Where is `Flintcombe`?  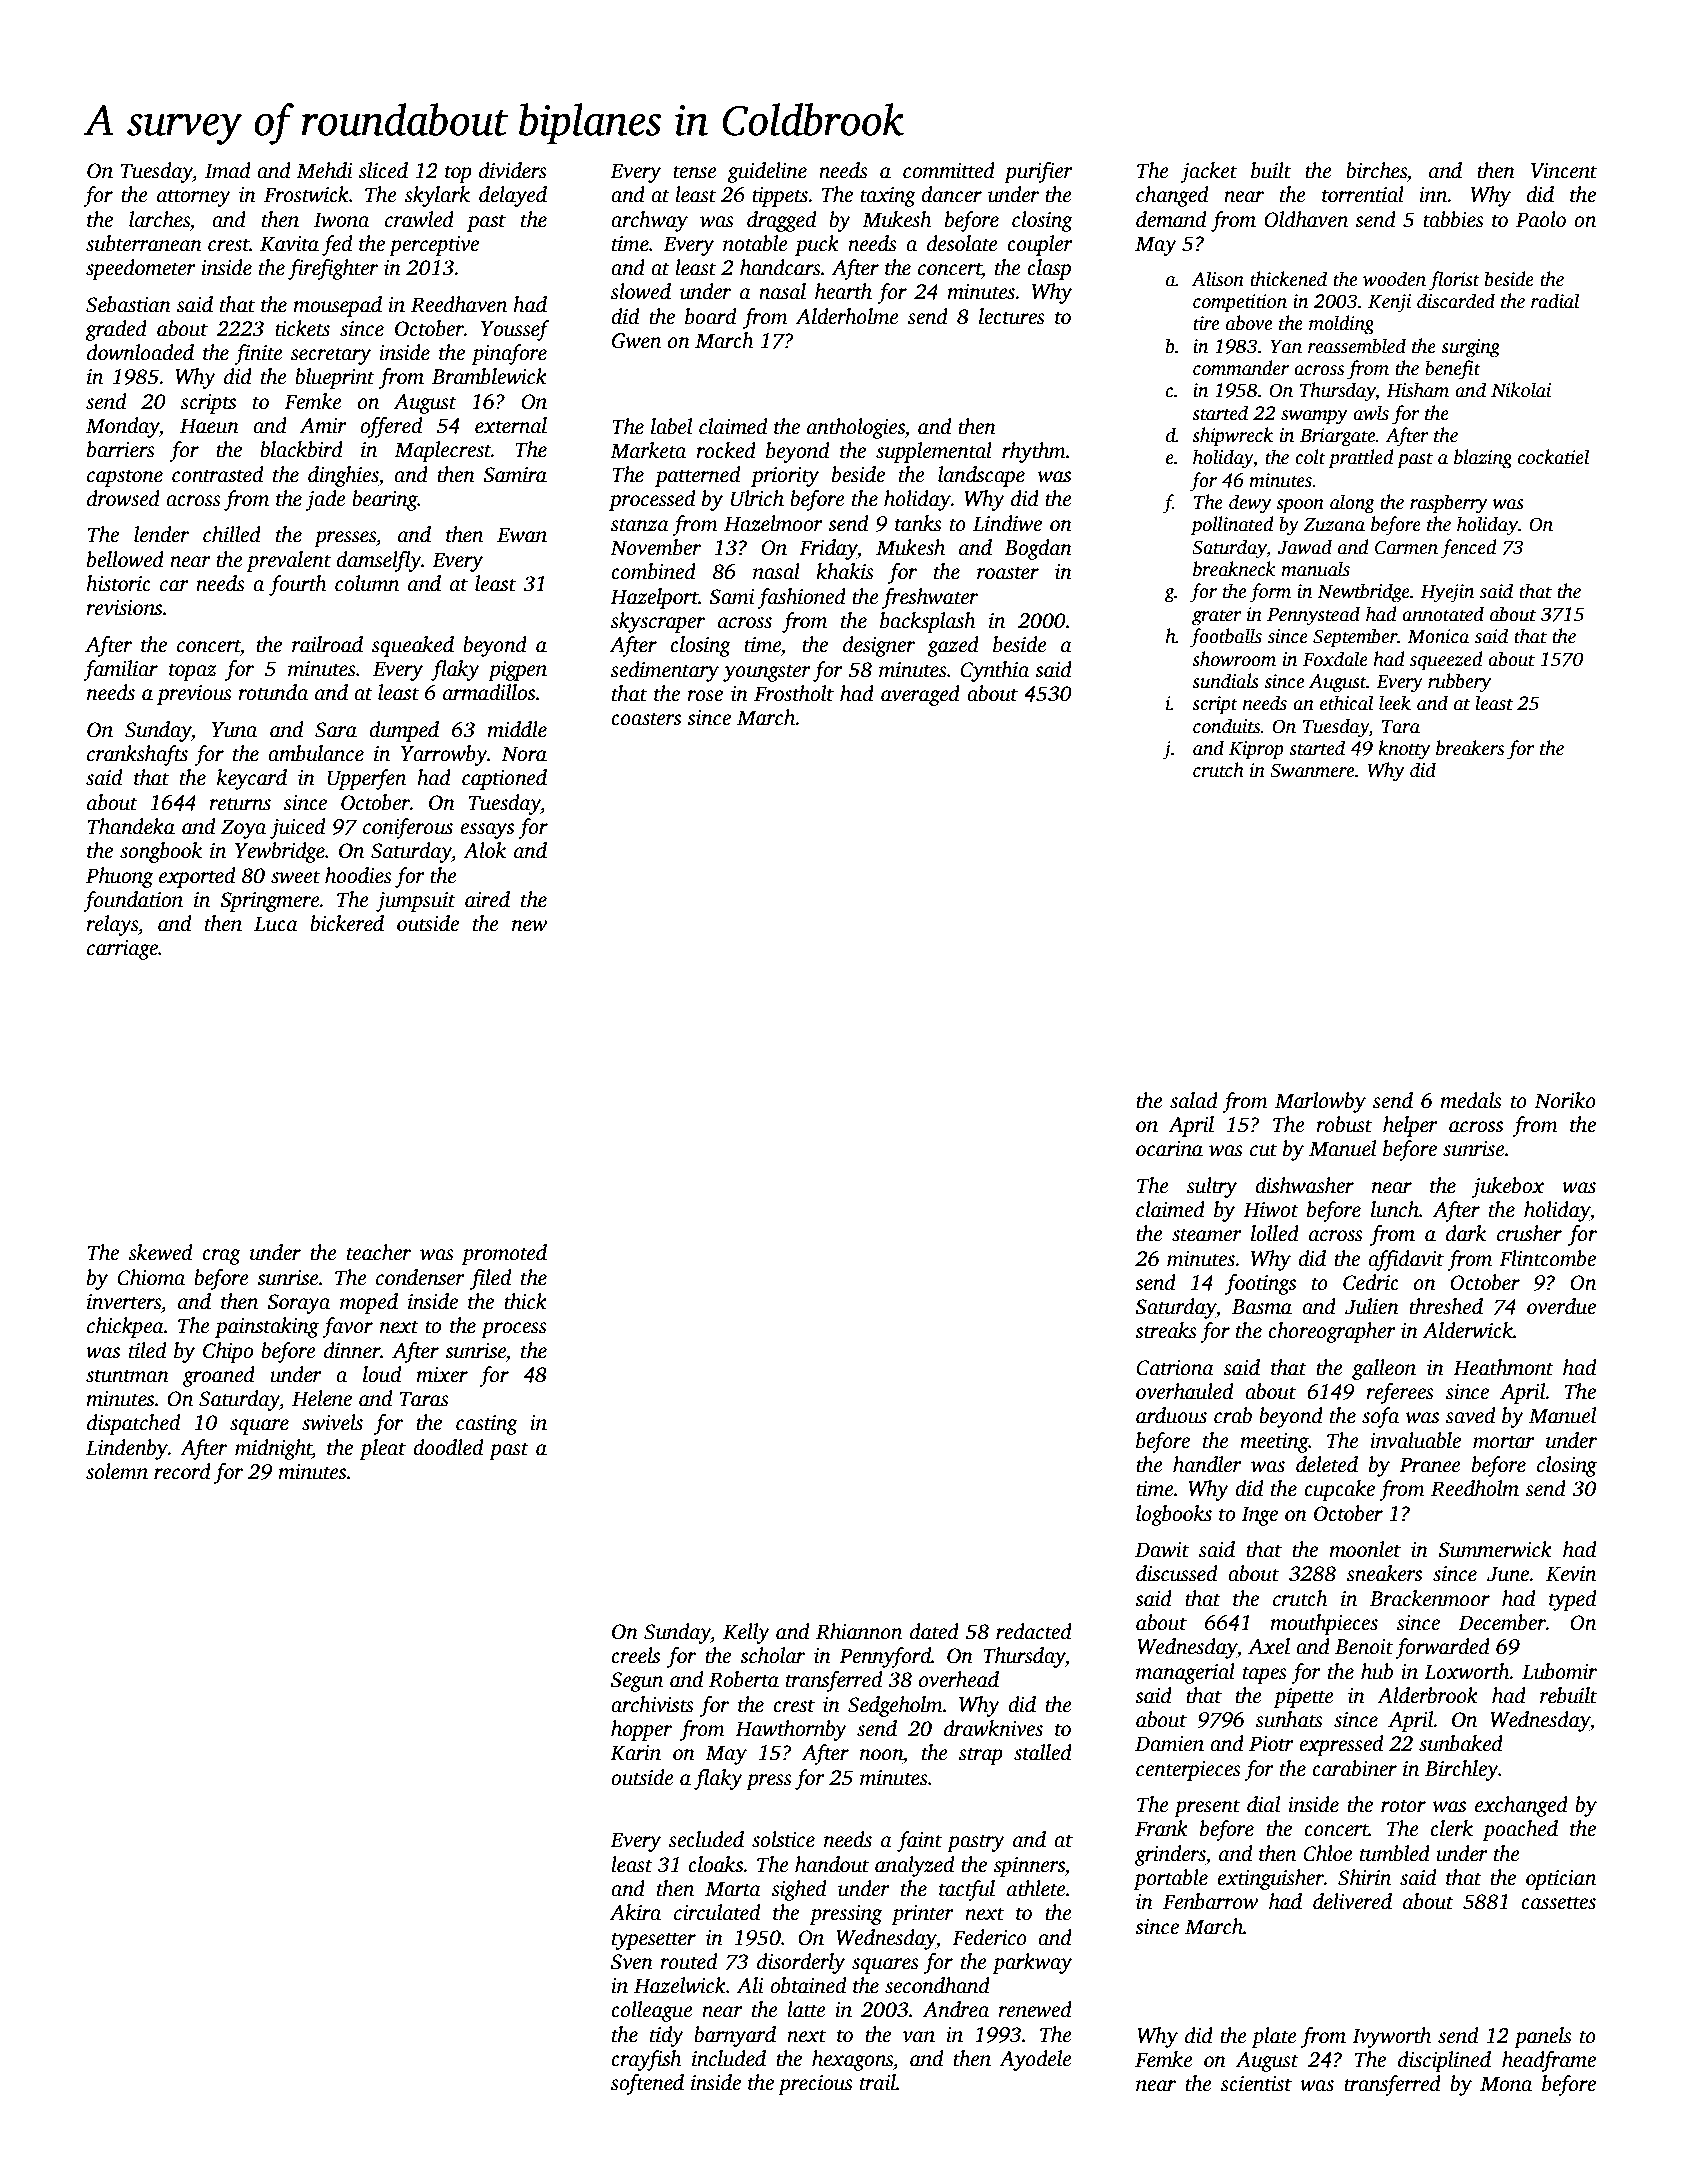
Flintcombe is located at coordinates (1547, 1258).
